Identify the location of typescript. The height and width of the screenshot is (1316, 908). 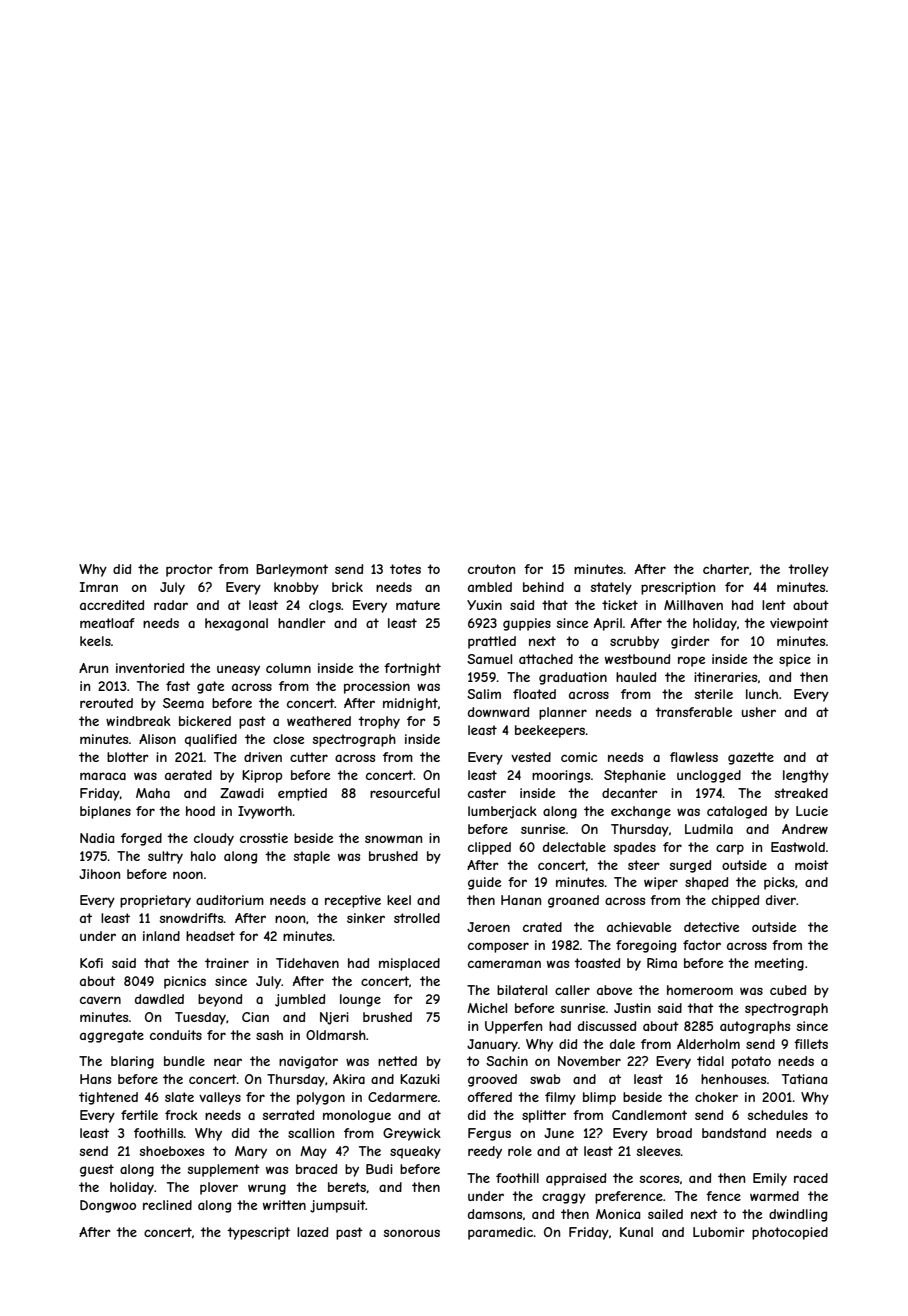
(258, 1233).
